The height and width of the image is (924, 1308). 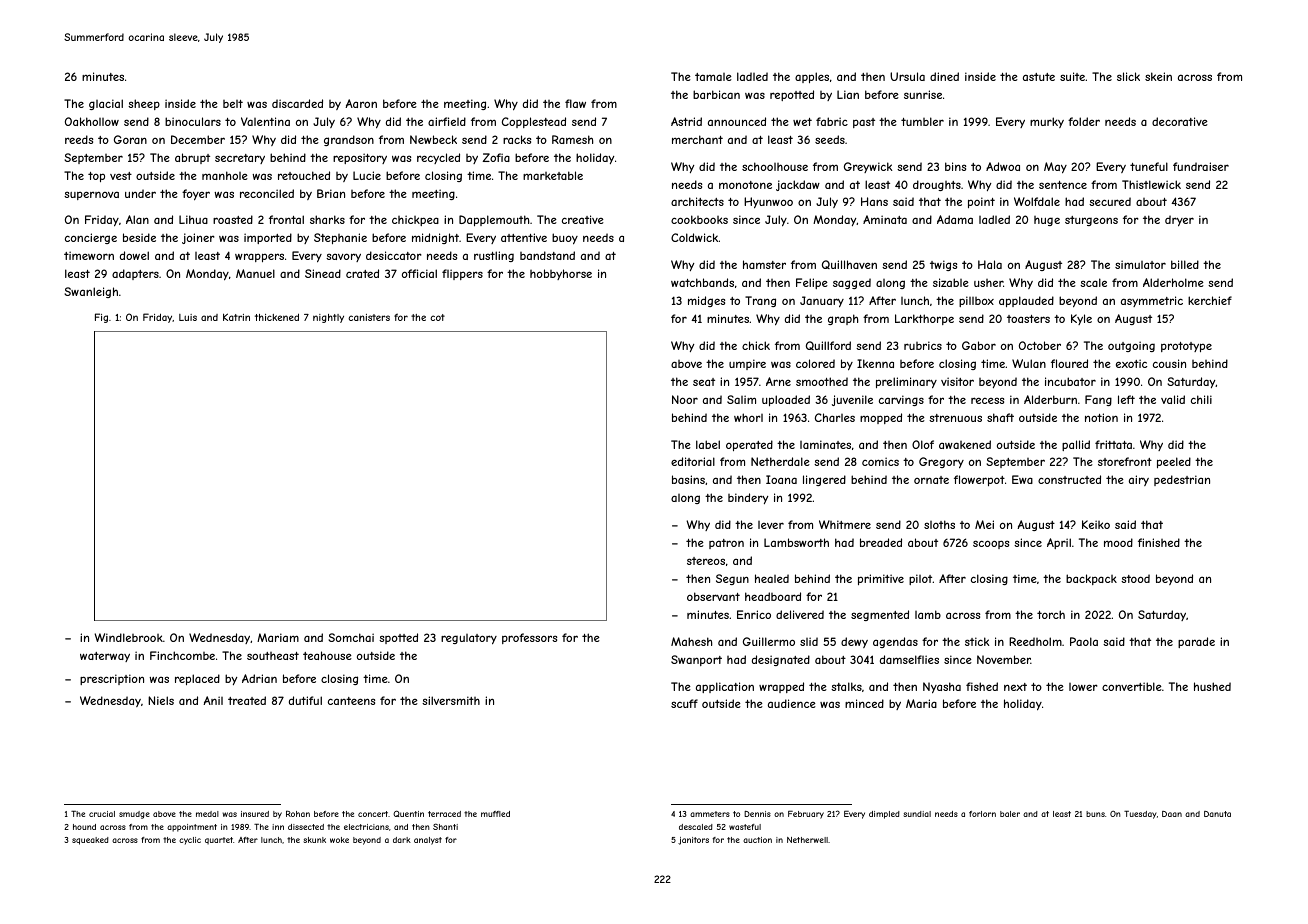 What do you see at coordinates (213, 700) in the image?
I see `Anil` at bounding box center [213, 700].
